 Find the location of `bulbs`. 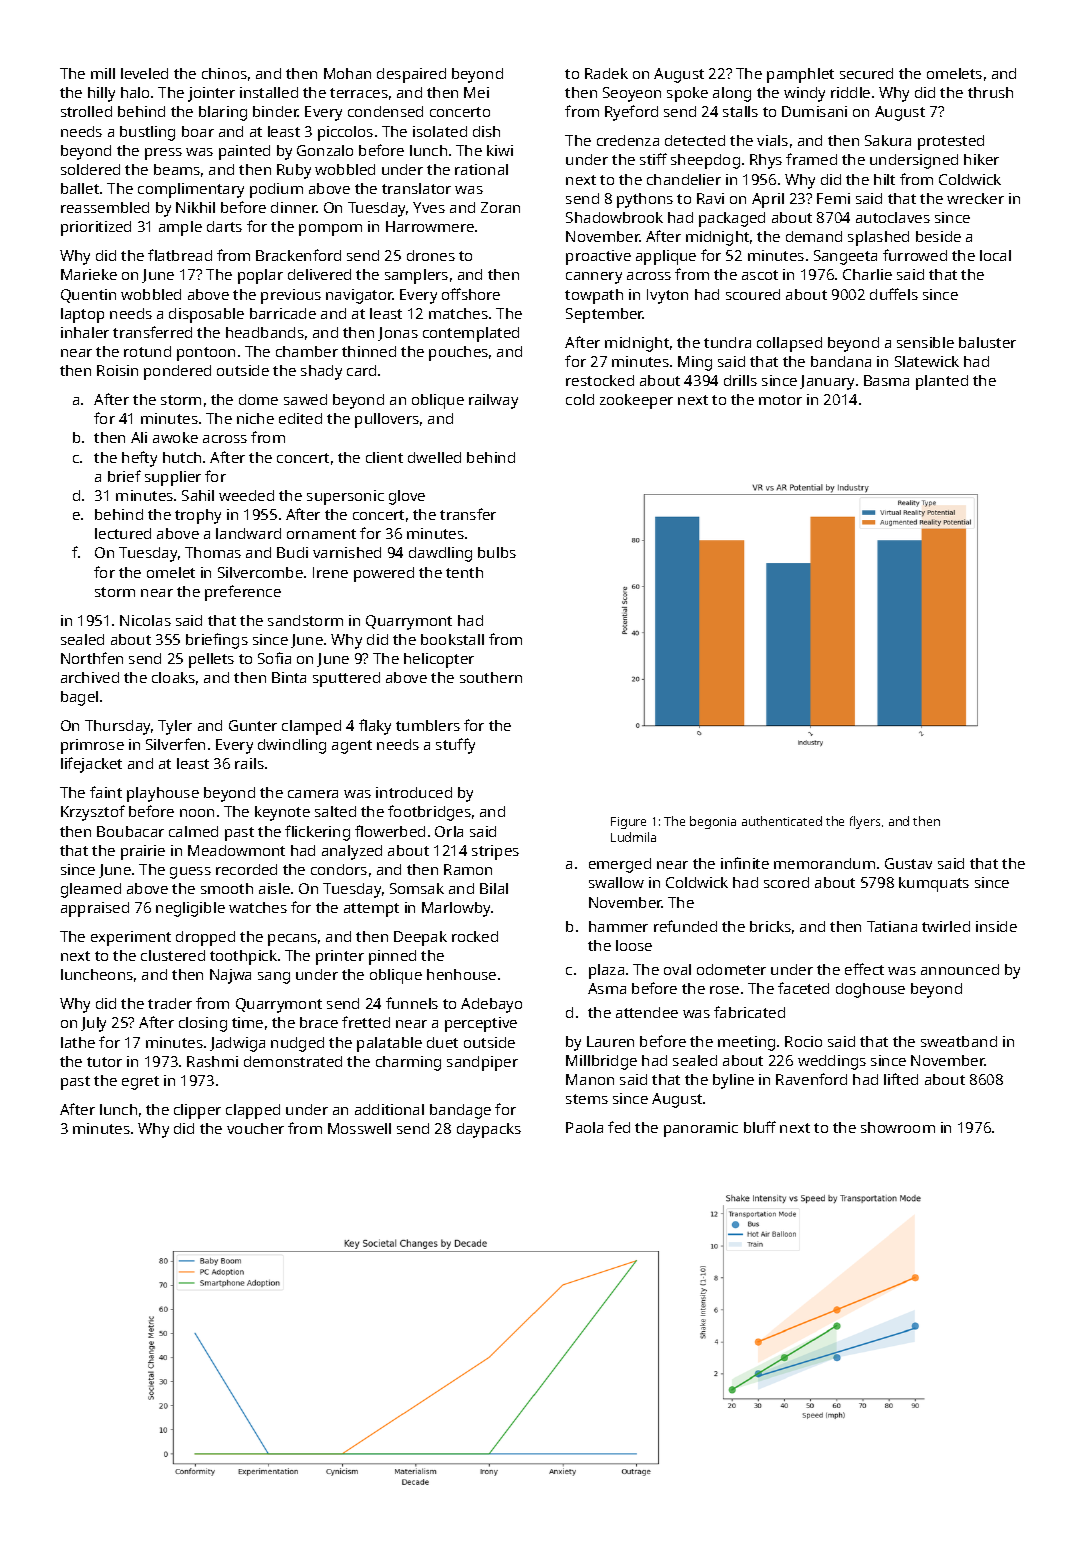

bulbs is located at coordinates (497, 552).
